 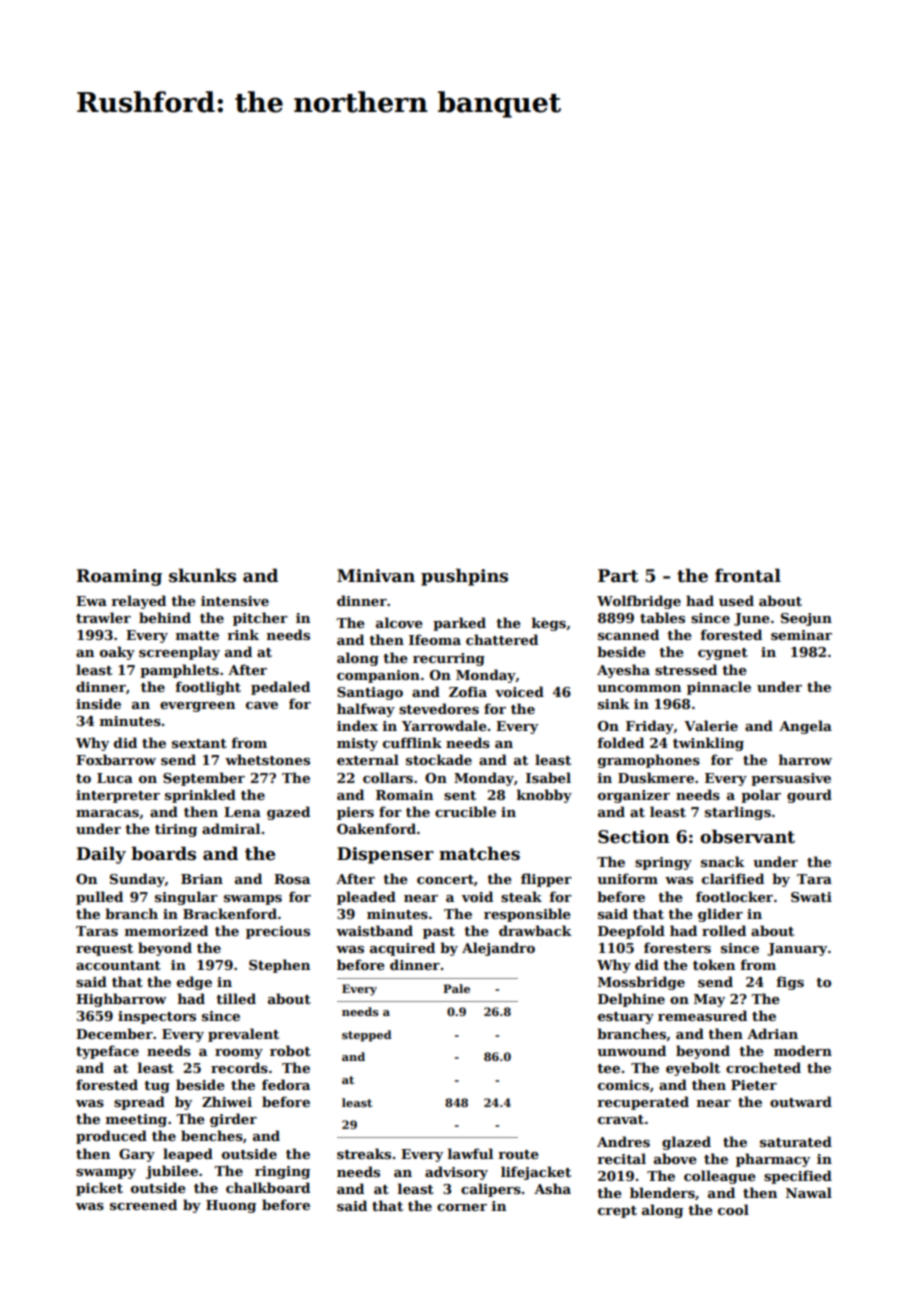 What do you see at coordinates (239, 1054) in the screenshot?
I see `roomy` at bounding box center [239, 1054].
